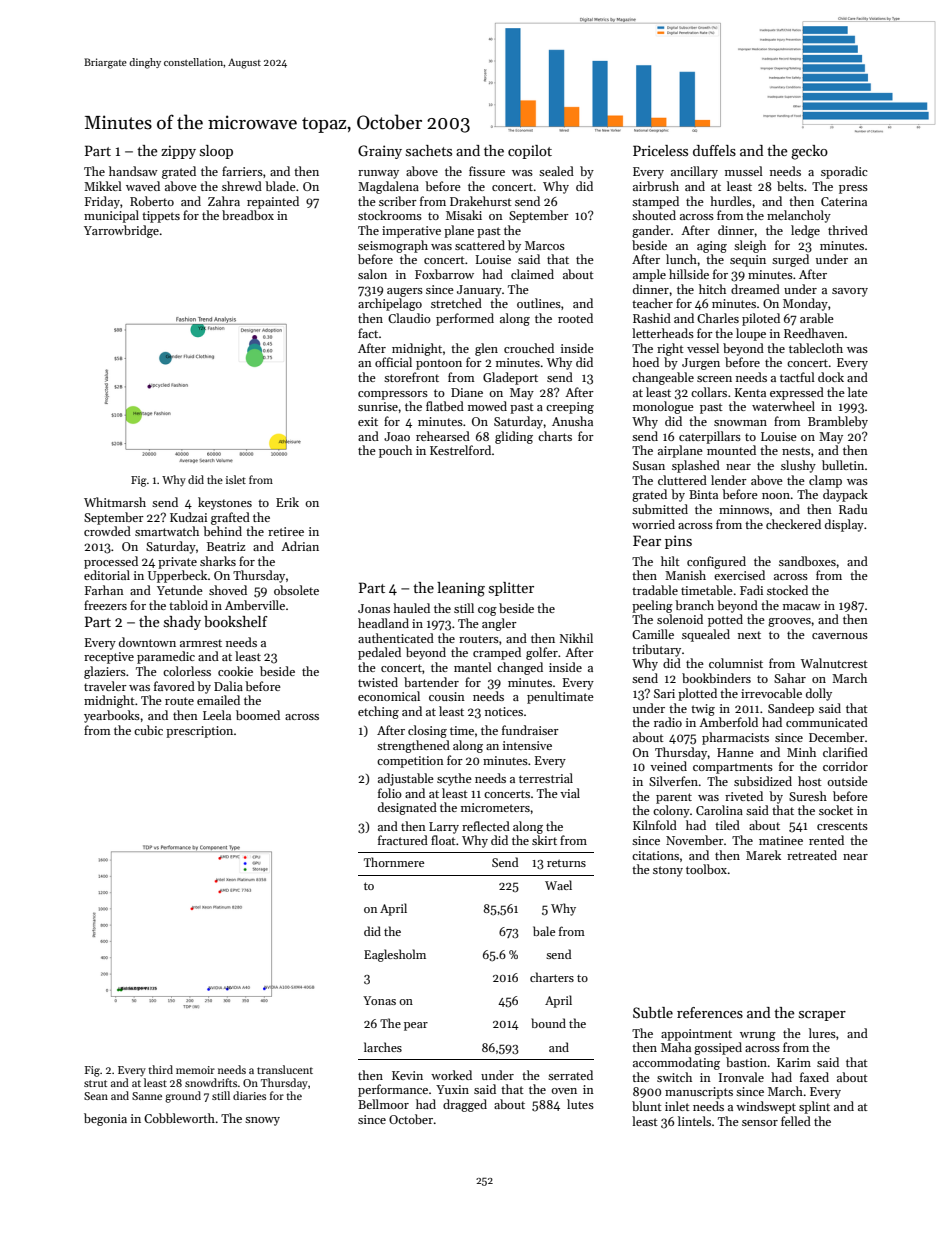 The height and width of the screenshot is (1233, 952). I want to click on rooted, so click(575, 318).
